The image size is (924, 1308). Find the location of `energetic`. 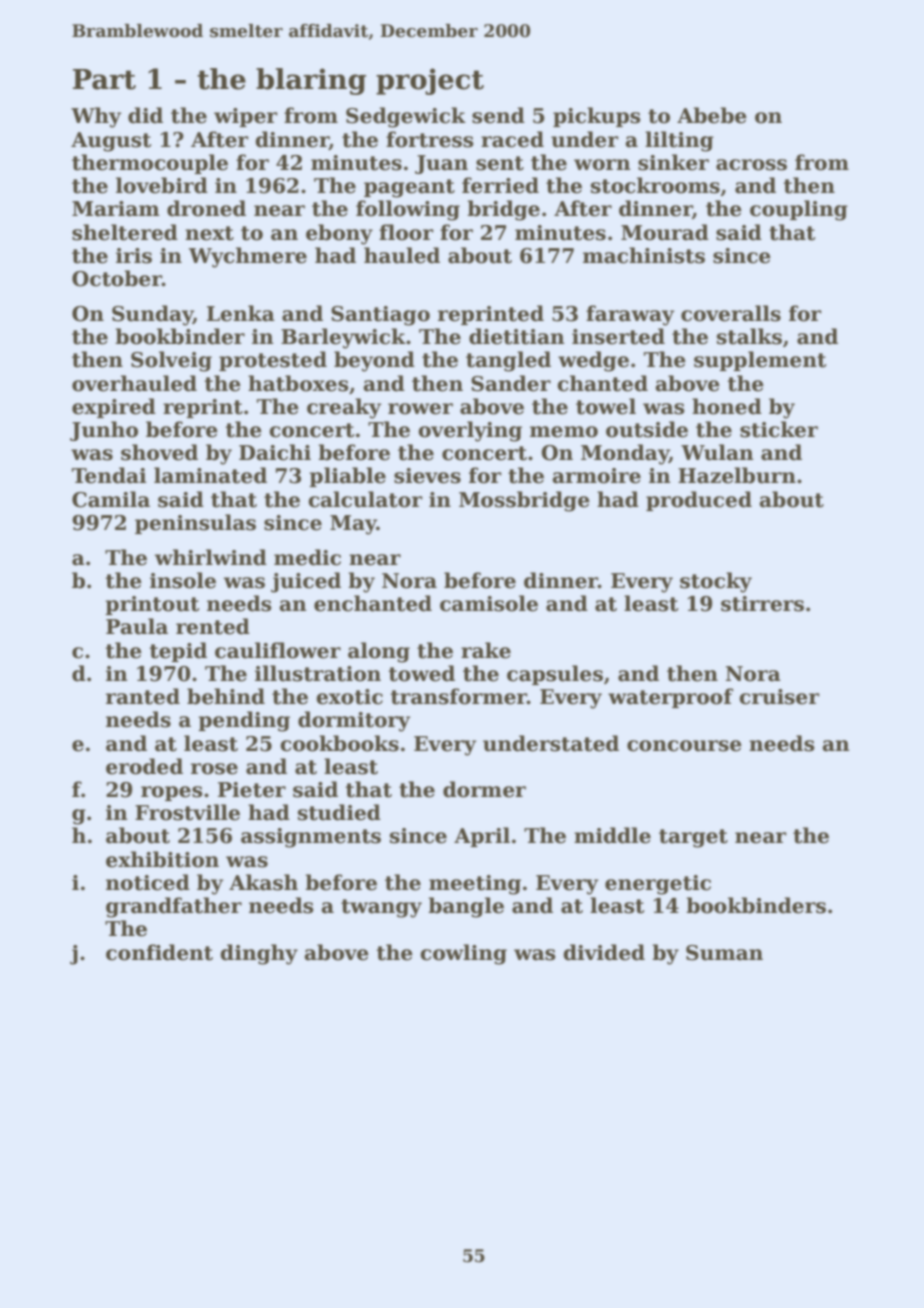

energetic is located at coordinates (658, 885).
